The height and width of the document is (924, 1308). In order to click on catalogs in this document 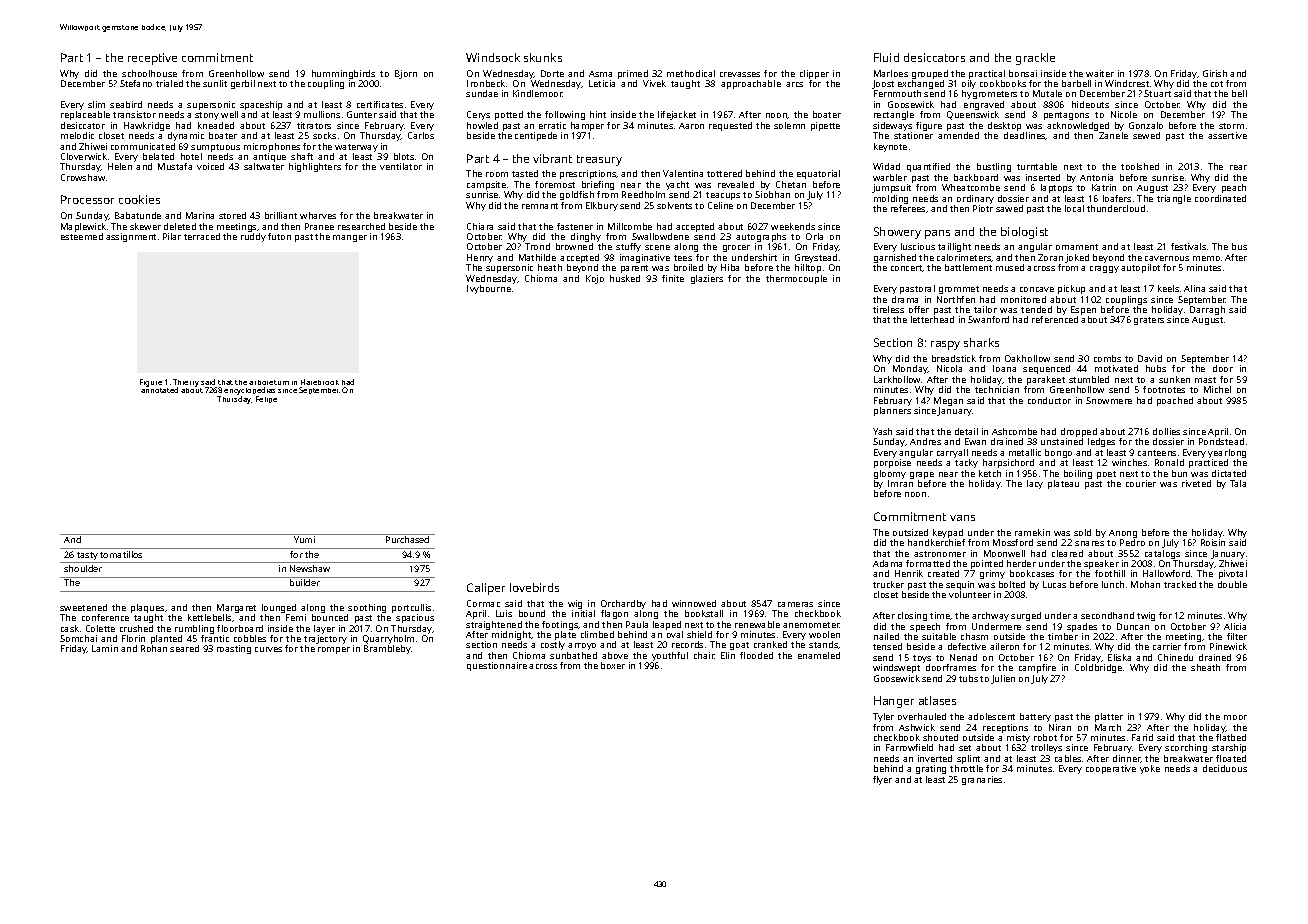, I will do `click(1162, 554)`.
